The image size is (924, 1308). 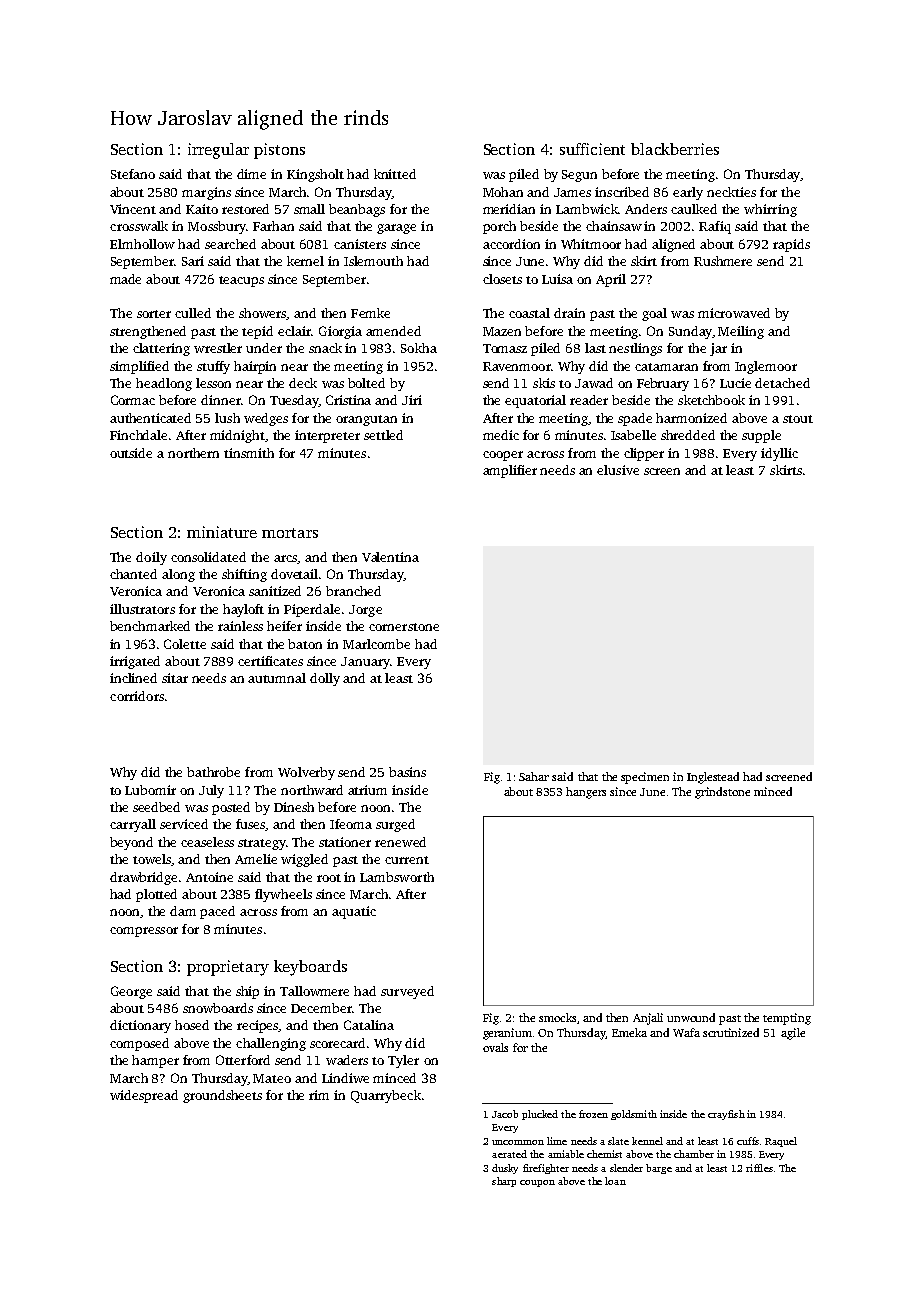 What do you see at coordinates (137, 696) in the page?
I see `corridors` at bounding box center [137, 696].
